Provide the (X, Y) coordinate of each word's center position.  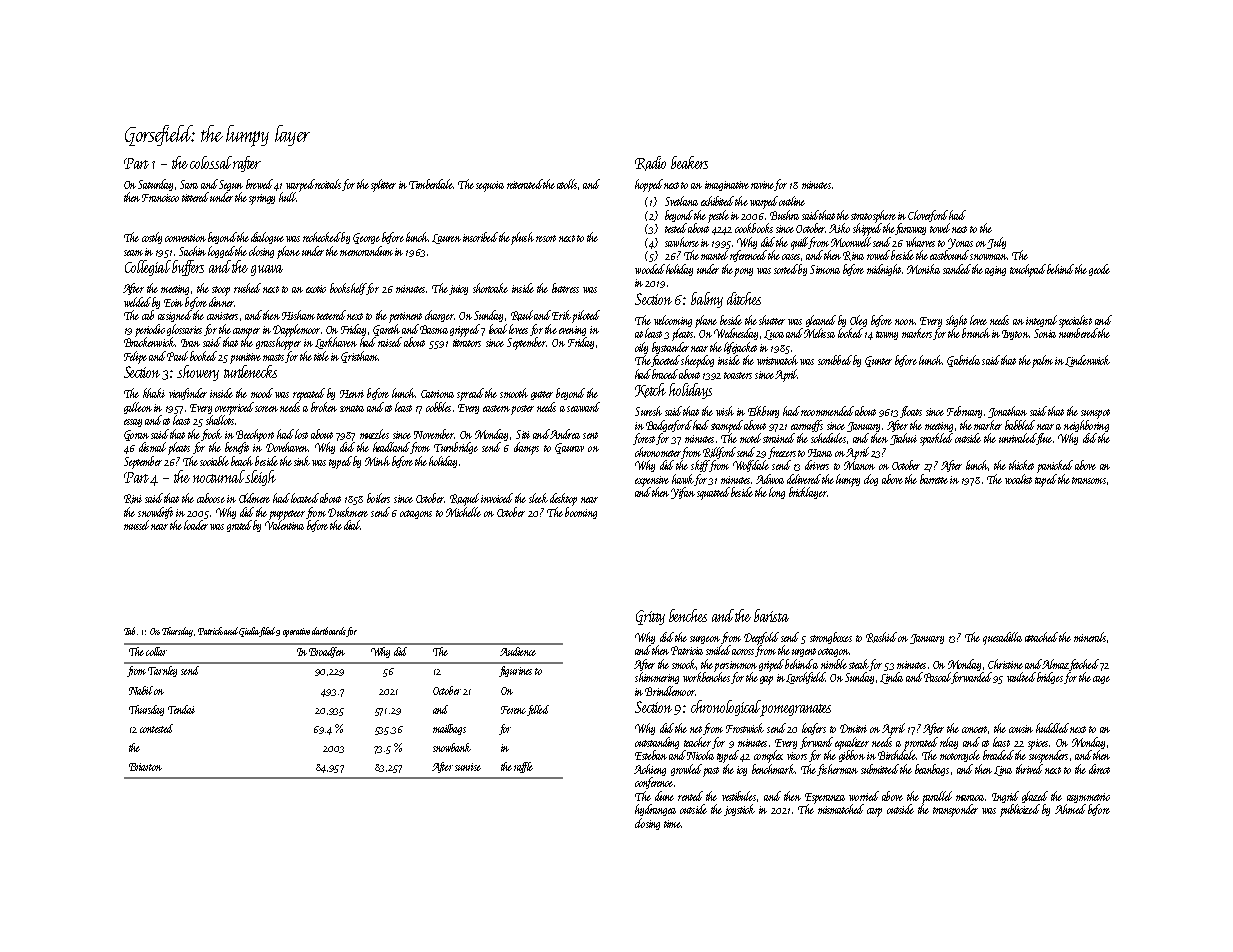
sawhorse (682, 242)
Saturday (155, 185)
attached (1041, 637)
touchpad (1028, 270)
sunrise (468, 767)
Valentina (284, 525)
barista (771, 615)
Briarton (145, 767)
